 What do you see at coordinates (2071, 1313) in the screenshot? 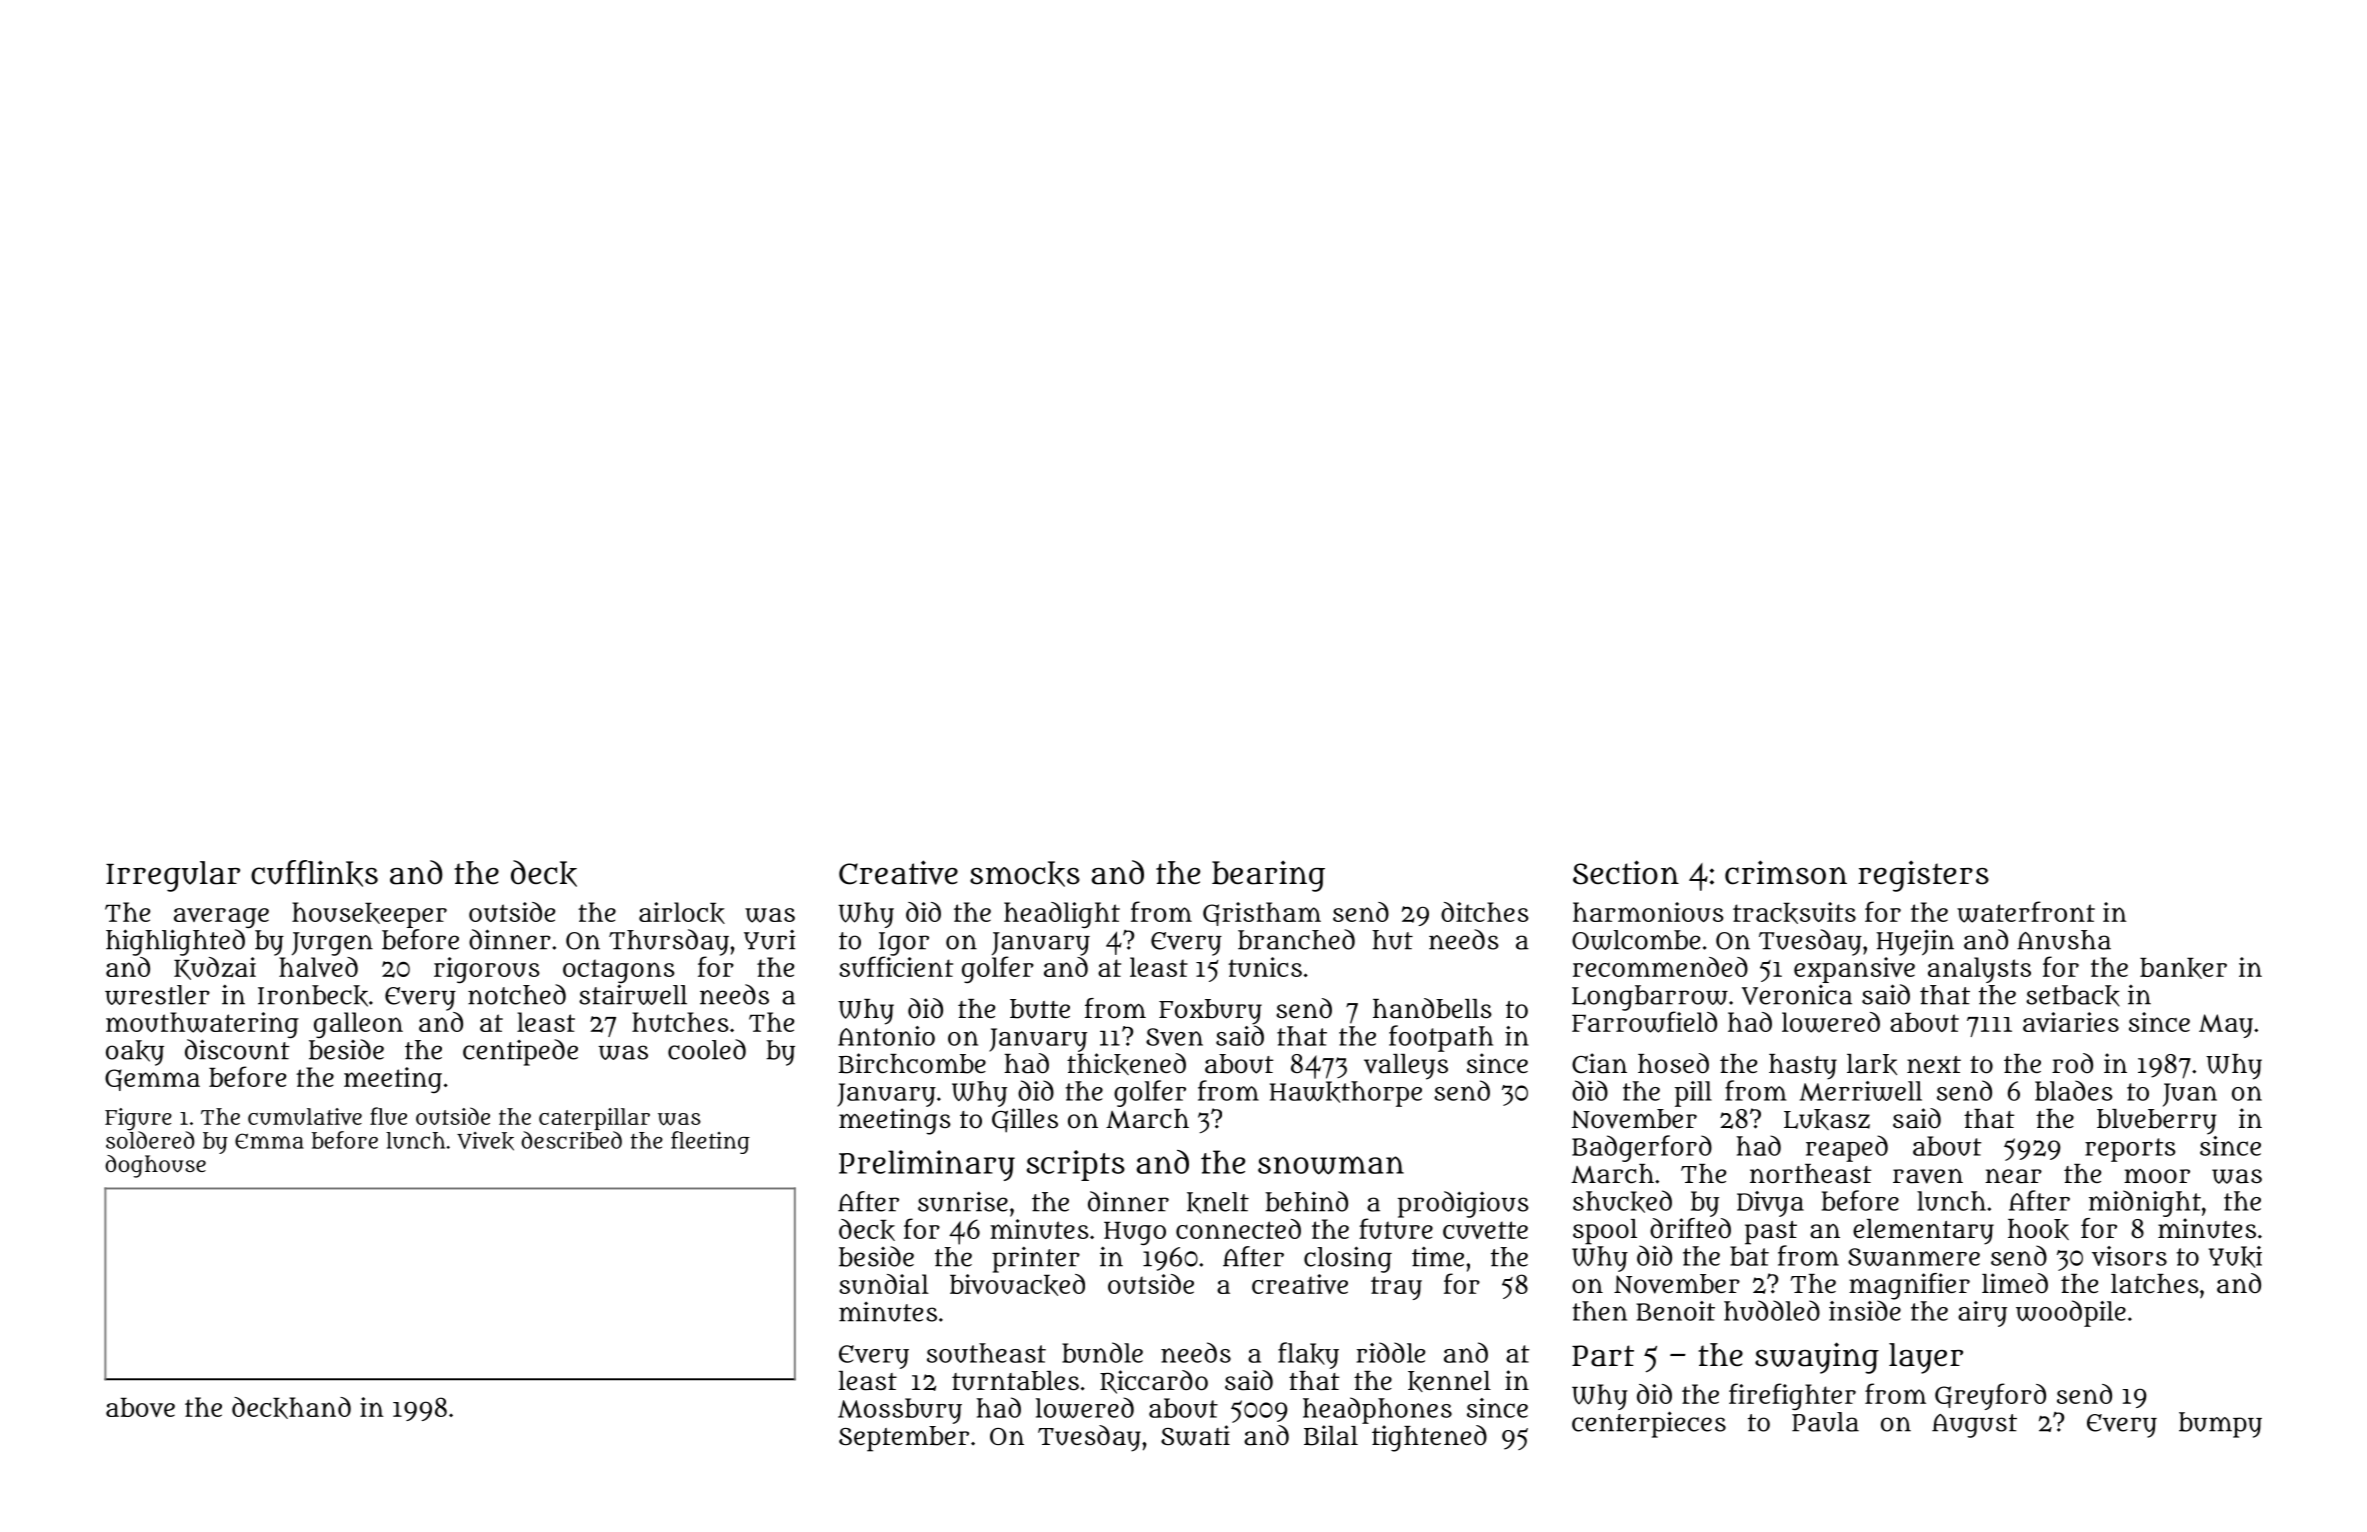
I see `woodpile` at bounding box center [2071, 1313].
